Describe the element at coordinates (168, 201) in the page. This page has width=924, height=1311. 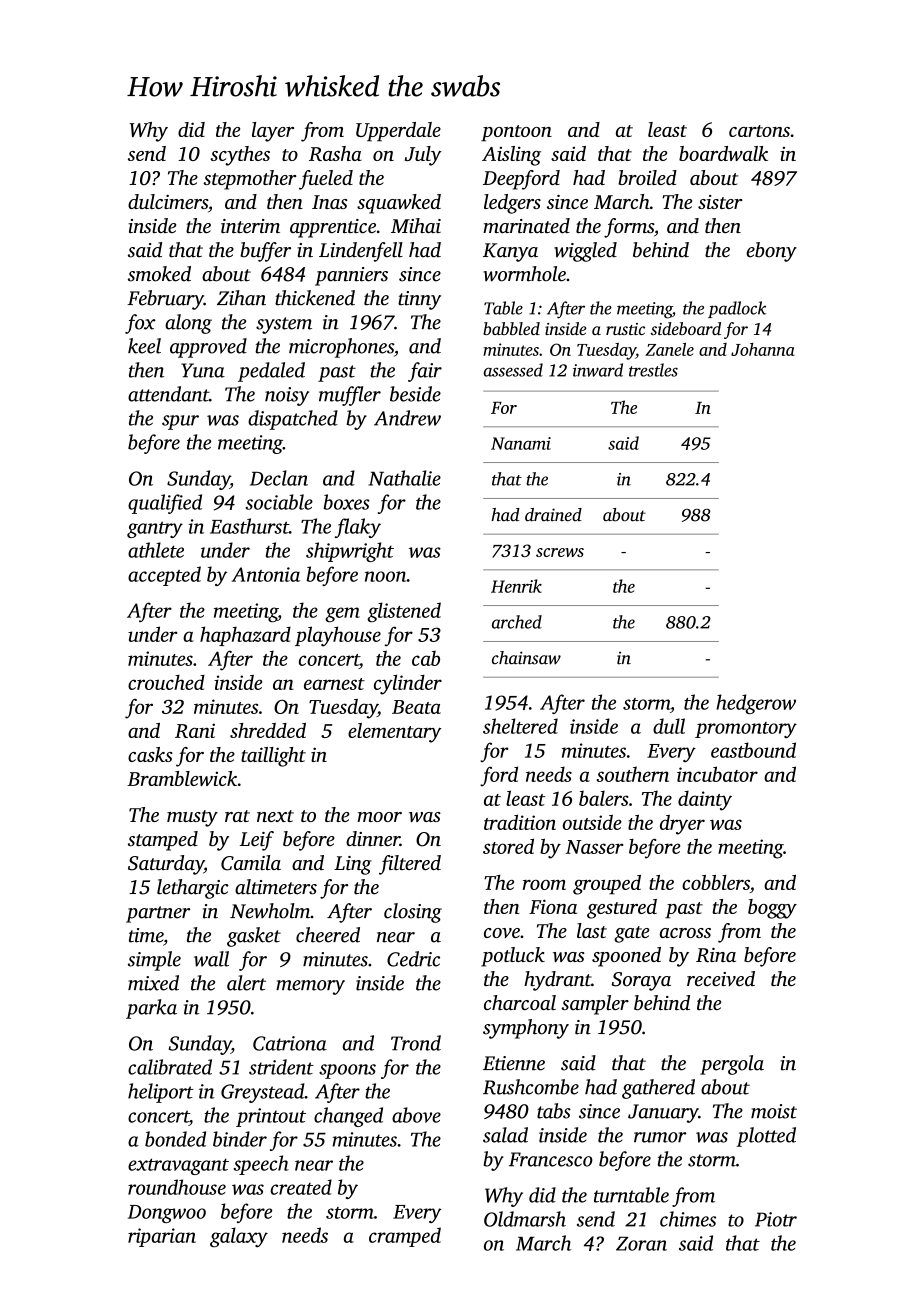
I see `dulcimers` at that location.
